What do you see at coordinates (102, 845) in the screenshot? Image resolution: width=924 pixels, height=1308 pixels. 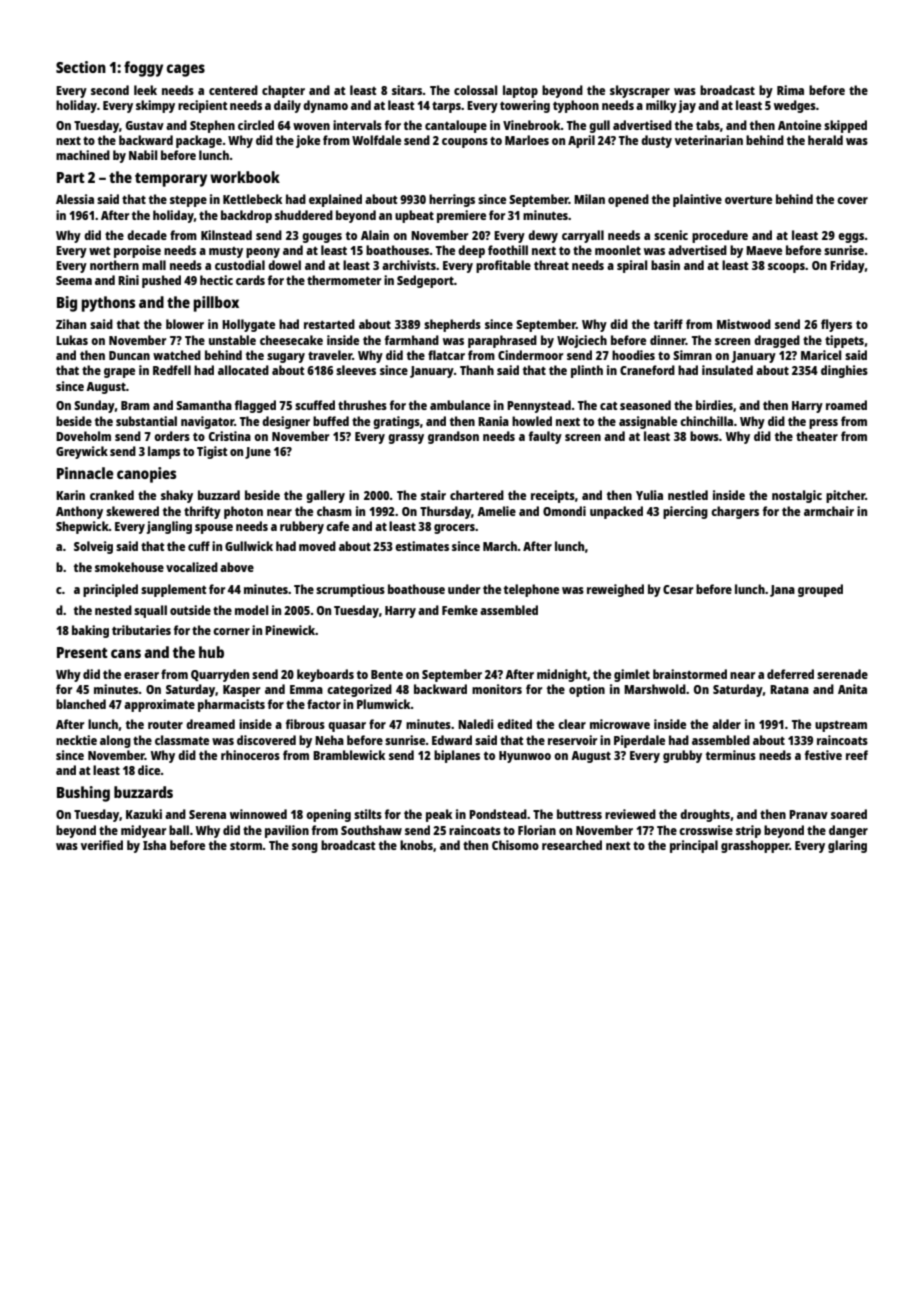 I see `verified` at bounding box center [102, 845].
